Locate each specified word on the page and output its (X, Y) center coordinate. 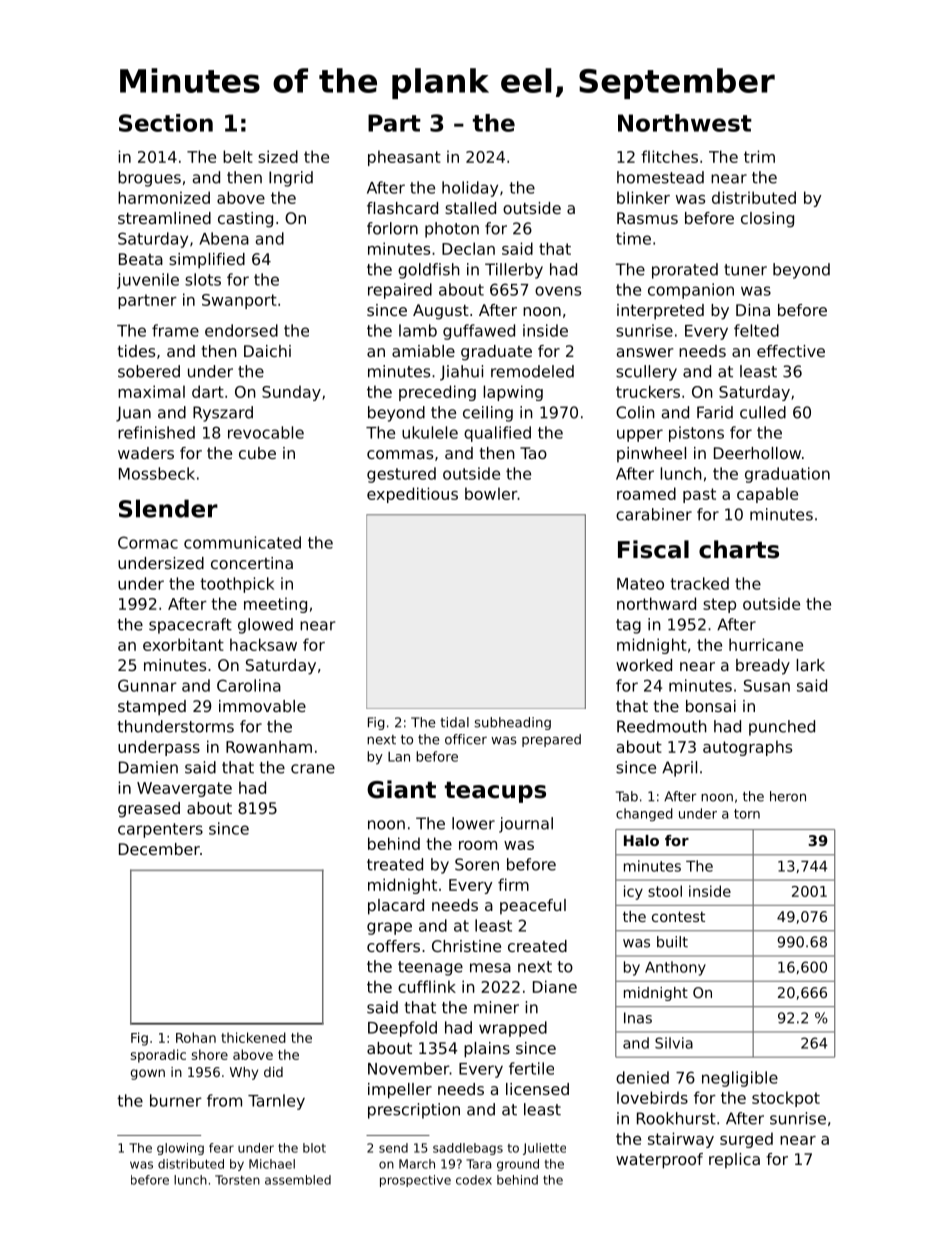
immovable (262, 706)
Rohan (196, 1037)
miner (496, 1007)
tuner (745, 270)
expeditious (412, 495)
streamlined (164, 218)
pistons (696, 434)
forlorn (392, 228)
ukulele (430, 432)
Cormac (148, 542)
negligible (740, 1079)
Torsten (237, 1180)
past (699, 495)
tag (628, 626)
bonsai (711, 706)
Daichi (267, 351)
